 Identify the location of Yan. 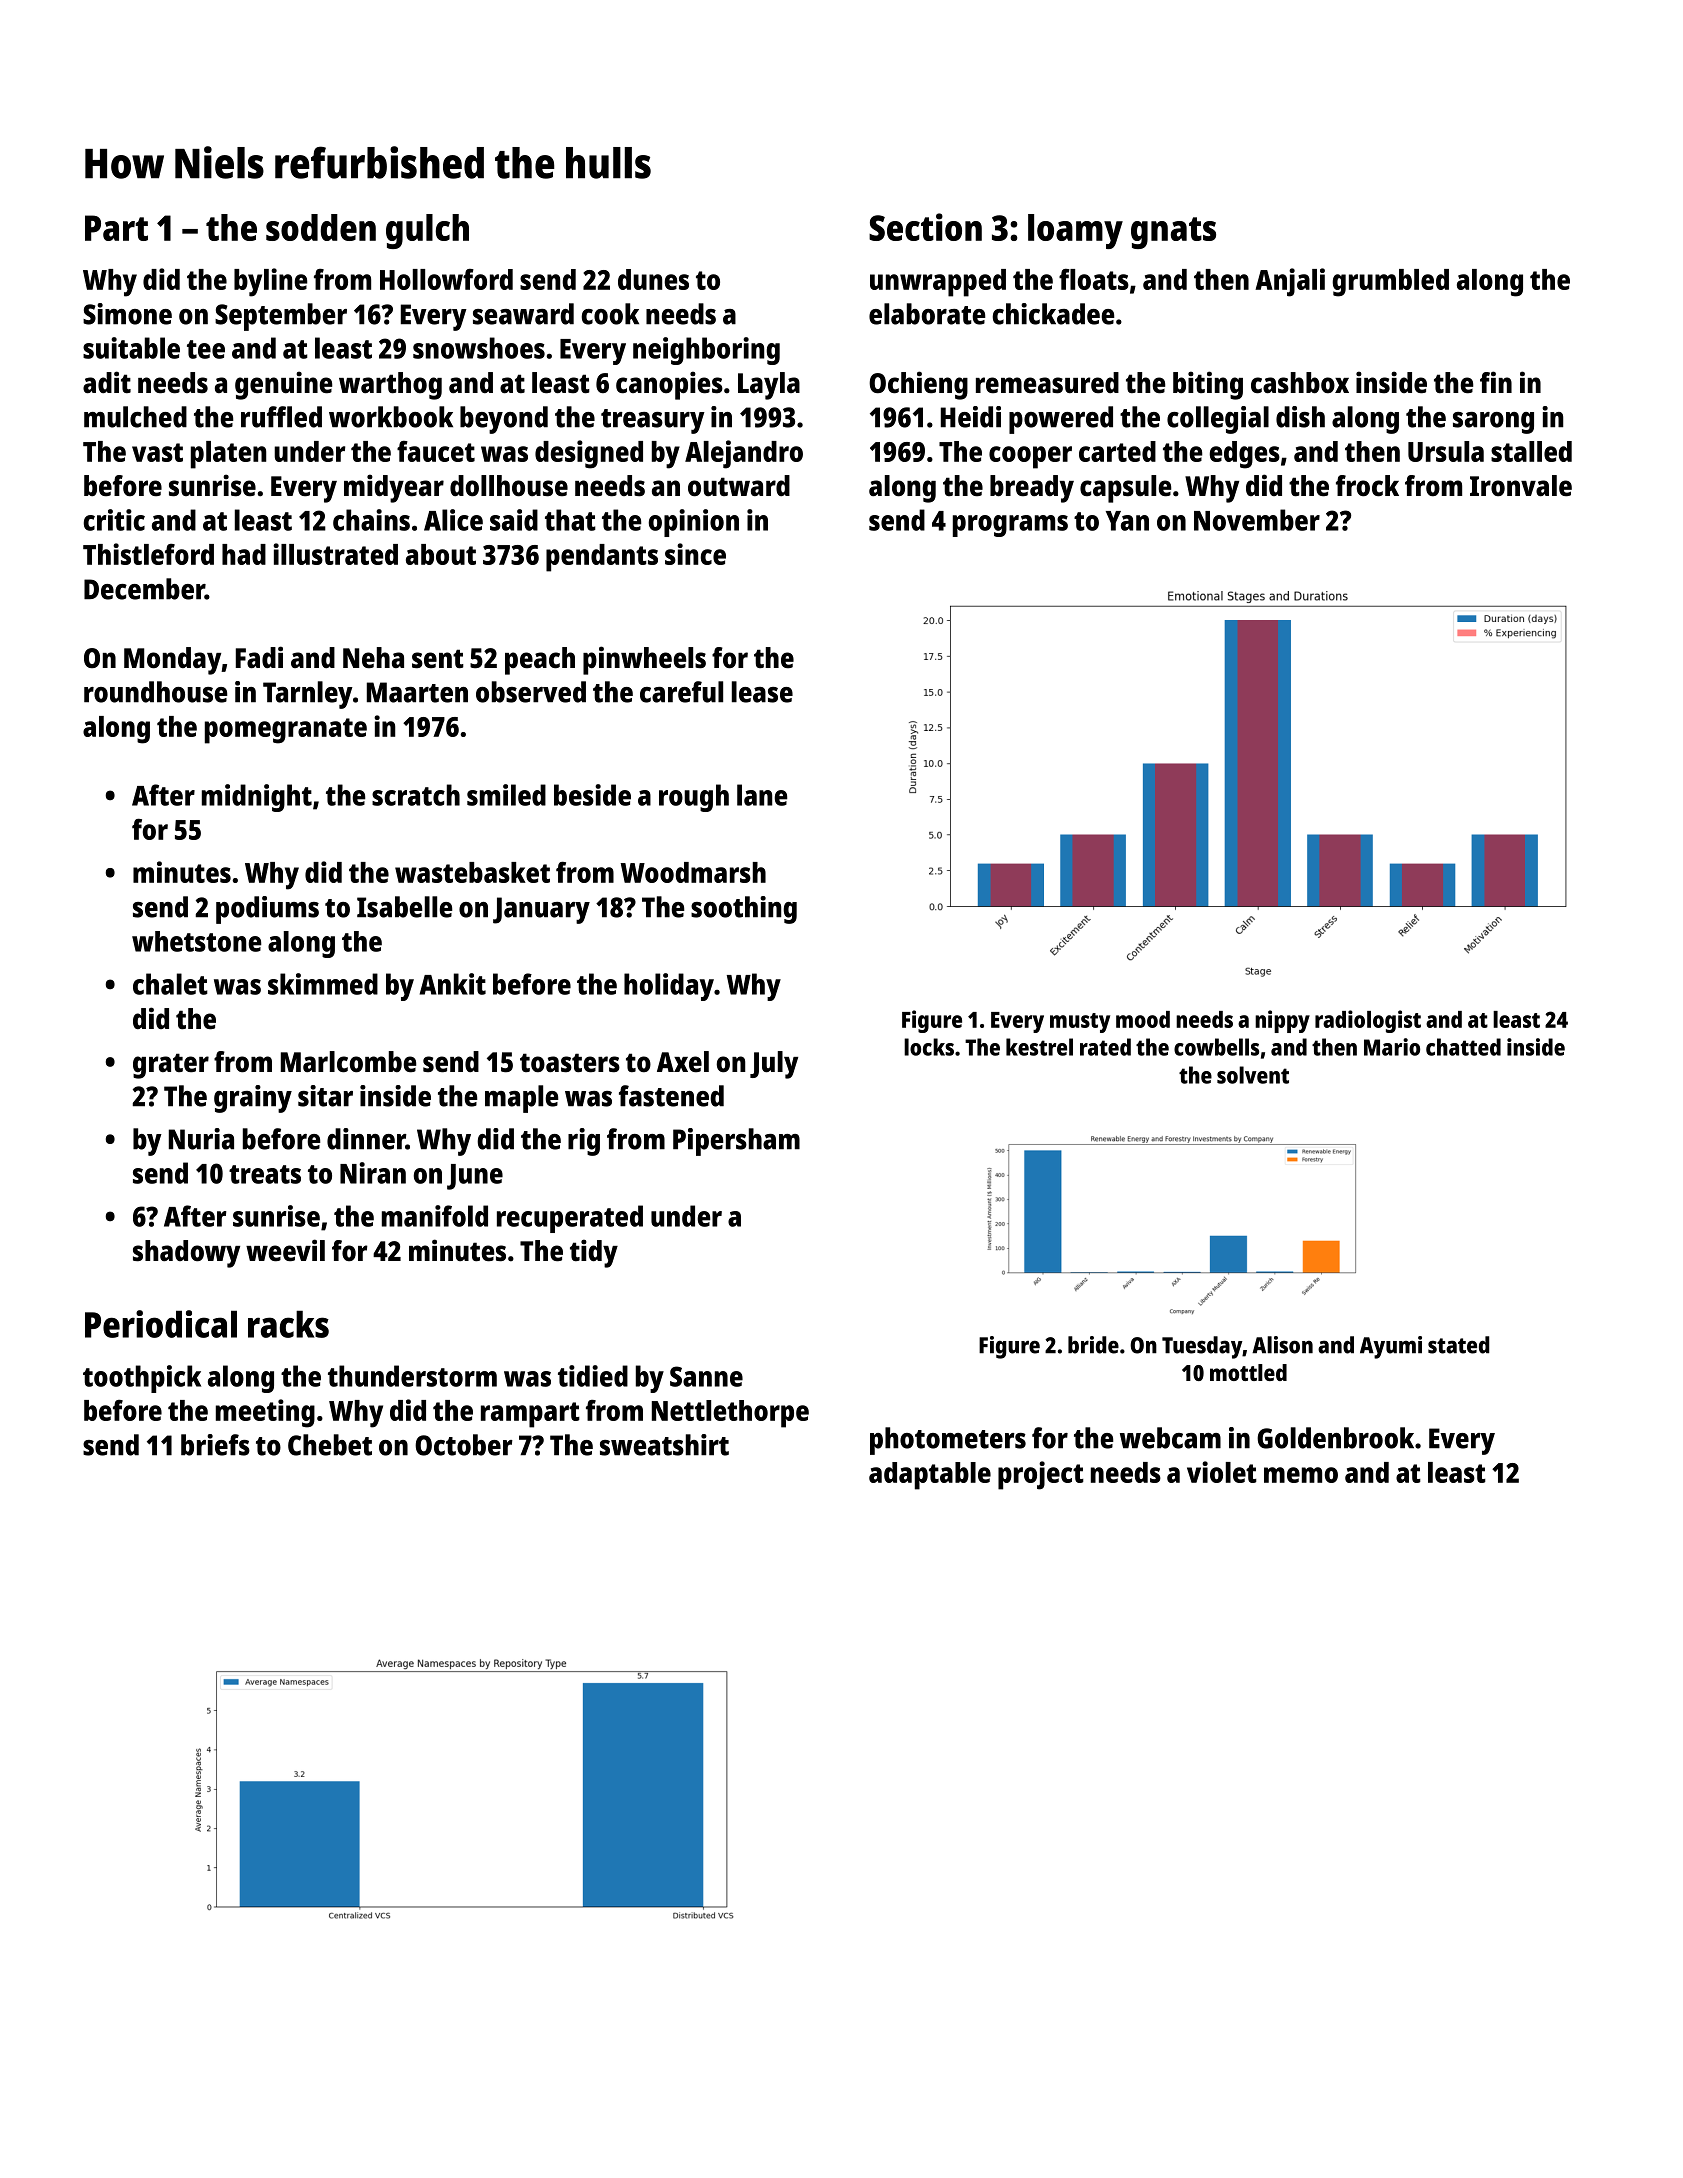
(1127, 521).
